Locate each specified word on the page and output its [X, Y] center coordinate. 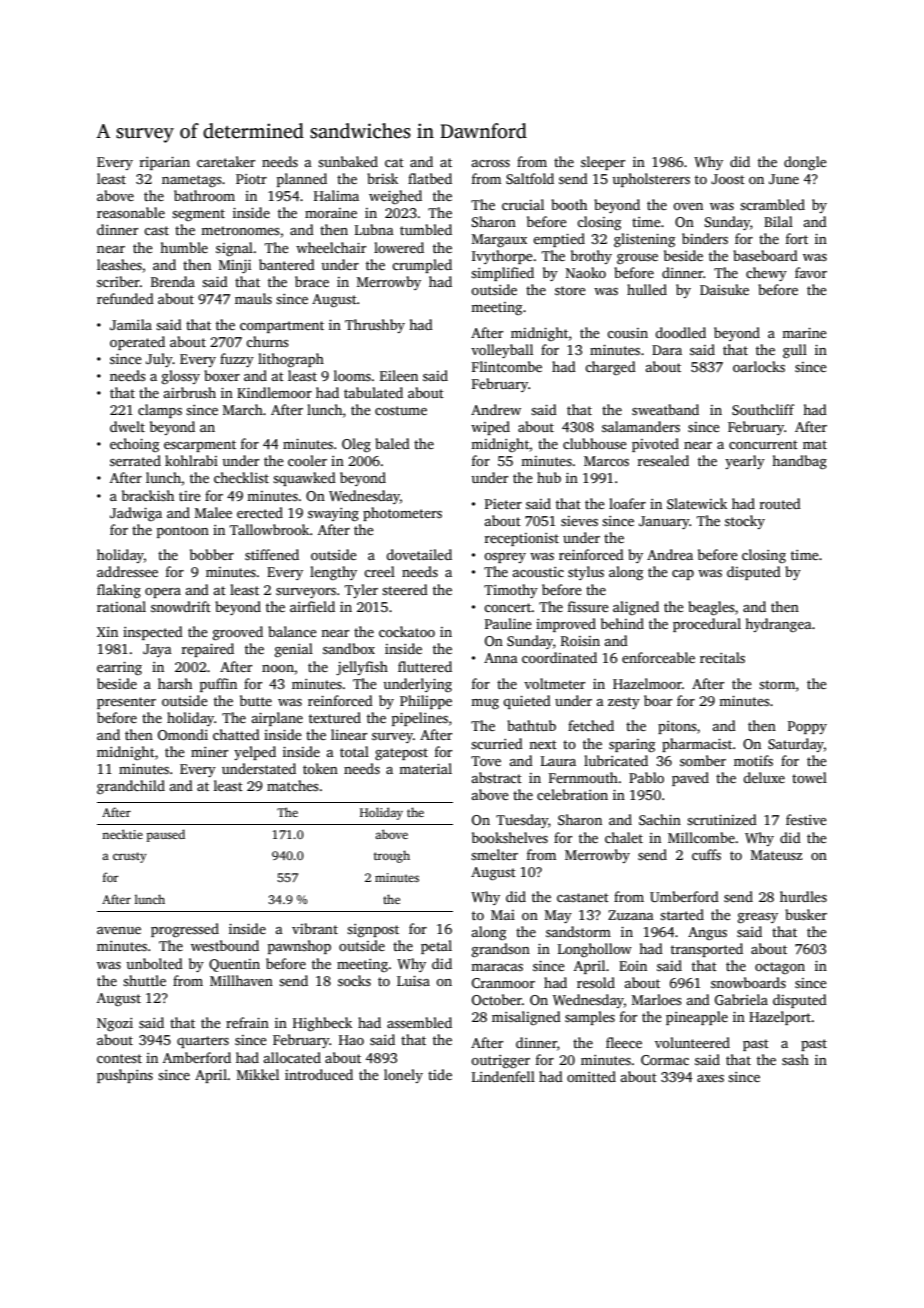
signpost [373, 931]
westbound [225, 945]
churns [267, 341]
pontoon [183, 532]
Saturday [796, 745]
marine [804, 333]
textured [335, 717]
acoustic [538, 572]
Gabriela [741, 999]
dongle [805, 163]
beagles [711, 608]
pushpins [125, 1076]
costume [401, 410]
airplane [277, 719]
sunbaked [348, 161]
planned [302, 180]
